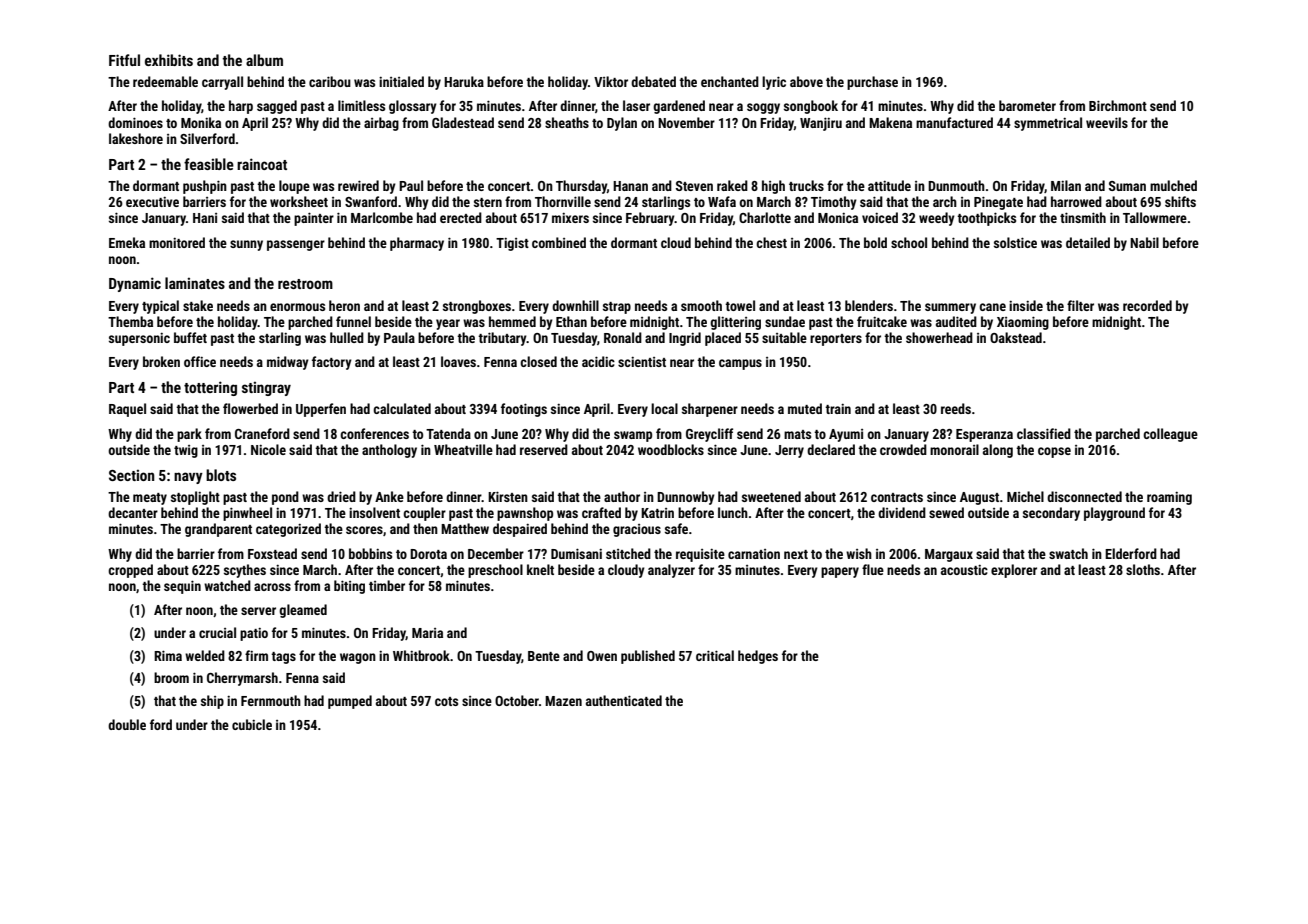 Image resolution: width=1308 pixels, height=924 pixels. Describe the element at coordinates (964, 570) in the page. I see `acoustic` at that location.
